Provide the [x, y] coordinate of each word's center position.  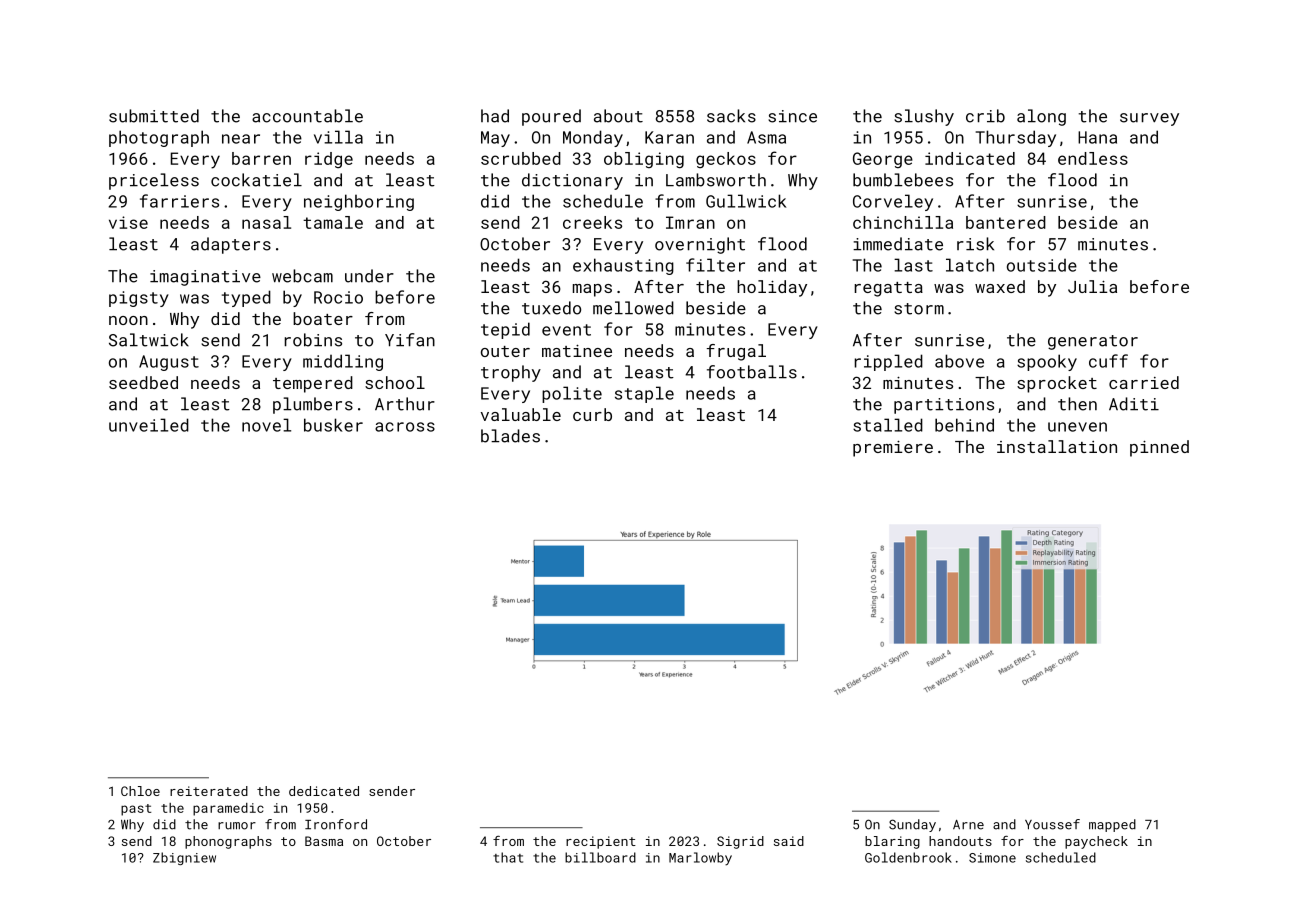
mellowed [633, 308]
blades [510, 436]
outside [1042, 265]
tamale [333, 222]
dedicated [324, 791]
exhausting [623, 266]
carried [1144, 382]
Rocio [338, 297]
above [959, 361]
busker [333, 425]
